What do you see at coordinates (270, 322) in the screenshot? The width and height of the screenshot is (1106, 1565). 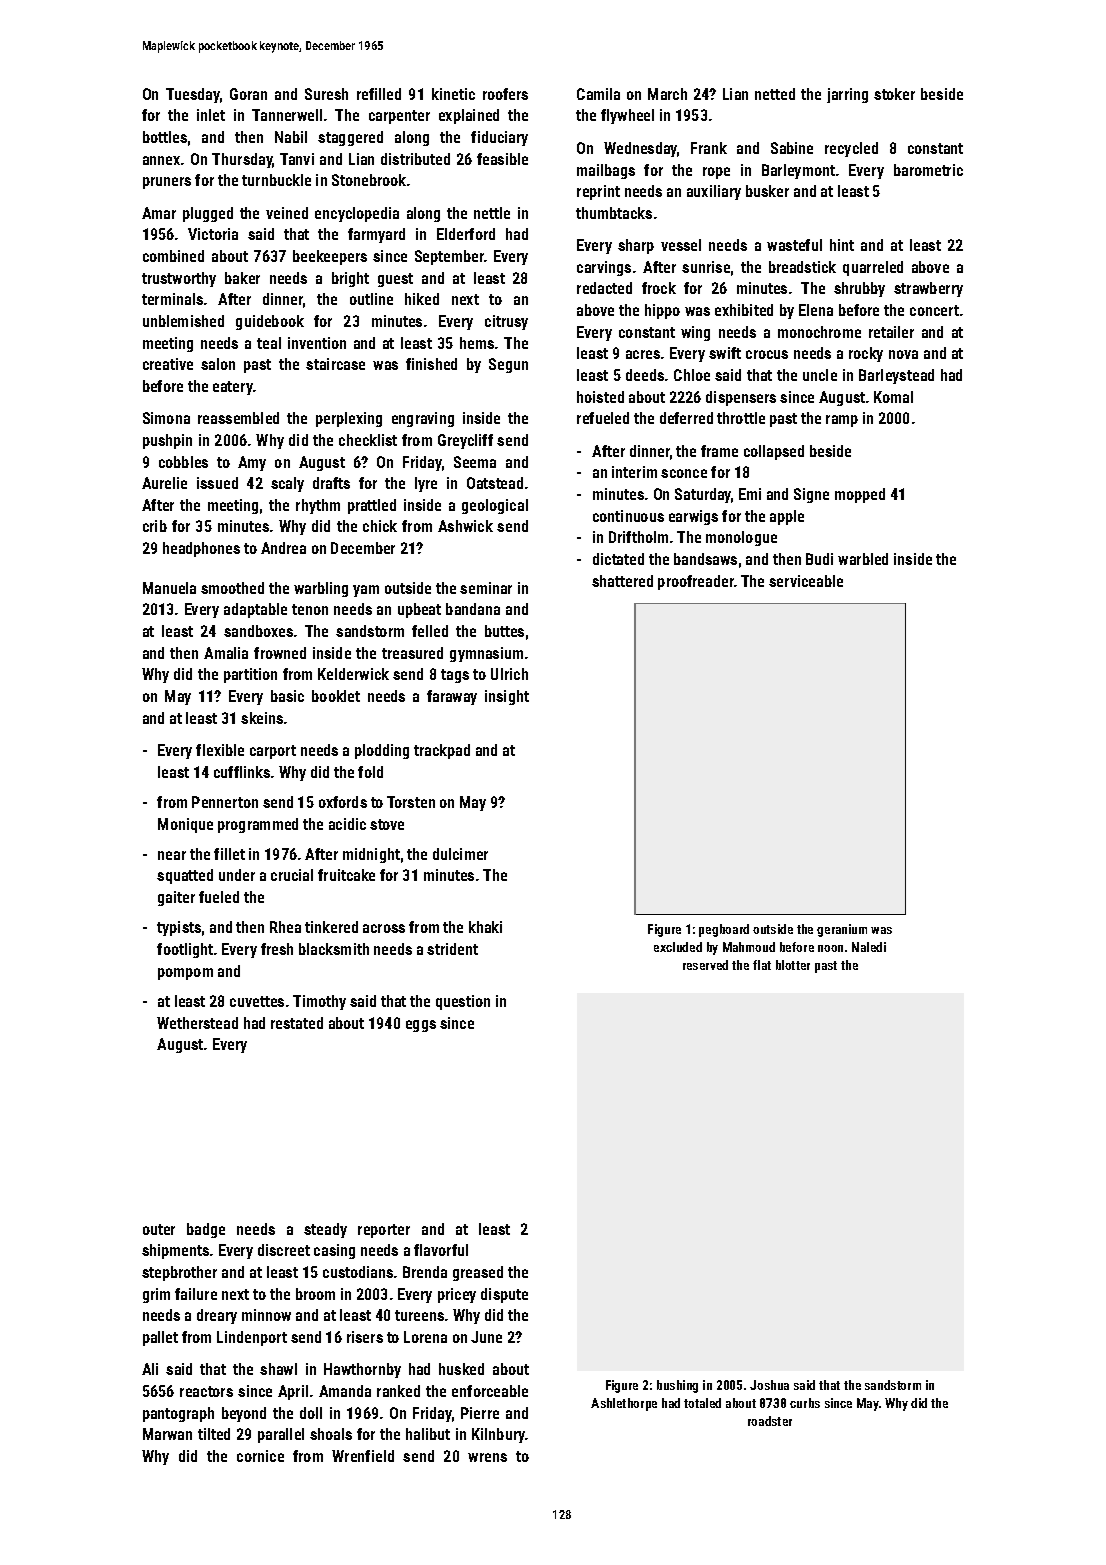 I see `guidebook` at bounding box center [270, 322].
